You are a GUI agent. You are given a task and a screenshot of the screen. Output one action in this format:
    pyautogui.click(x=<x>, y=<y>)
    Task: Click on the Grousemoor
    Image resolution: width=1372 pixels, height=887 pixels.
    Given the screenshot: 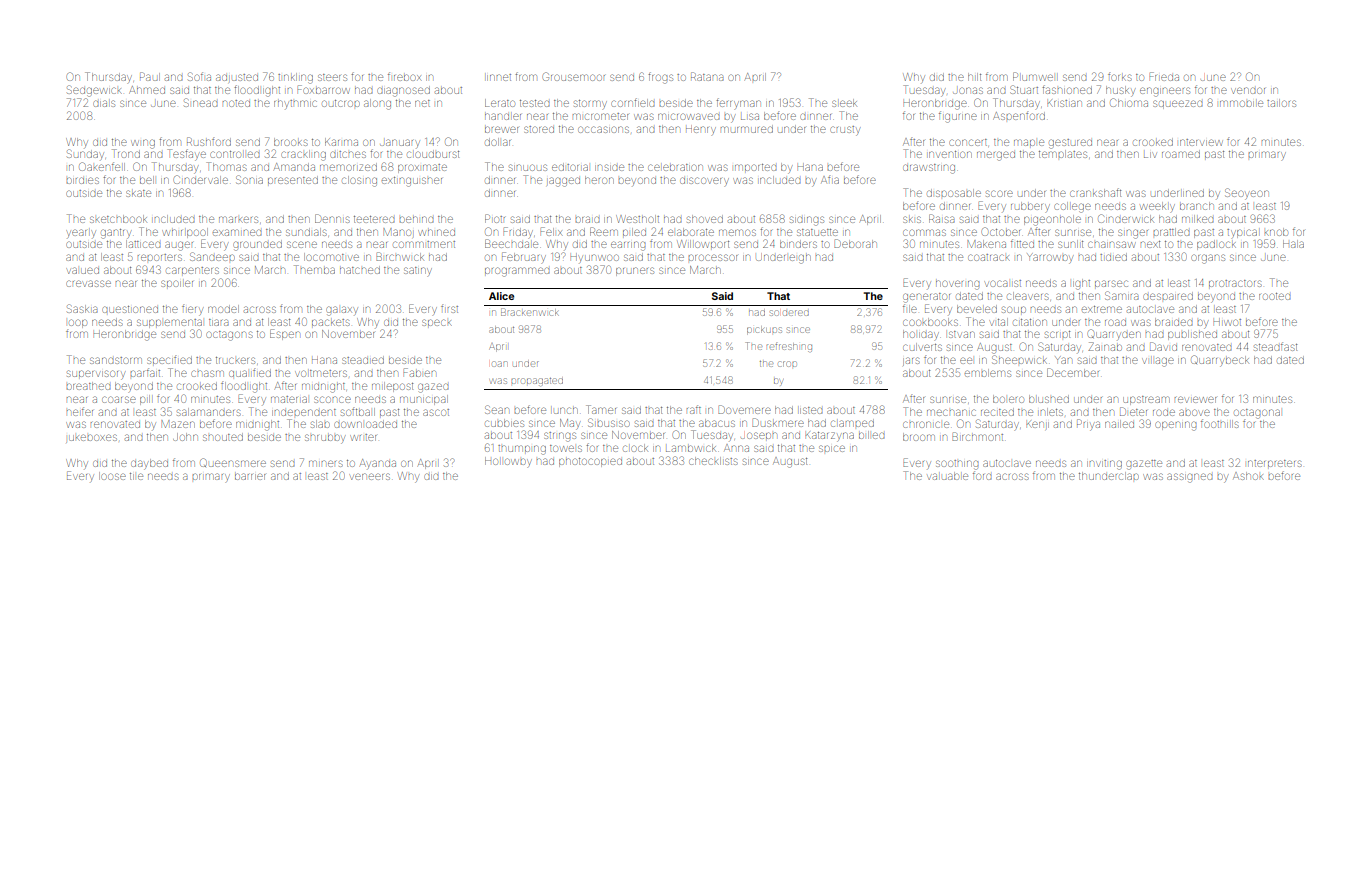 What is the action you would take?
    pyautogui.click(x=573, y=76)
